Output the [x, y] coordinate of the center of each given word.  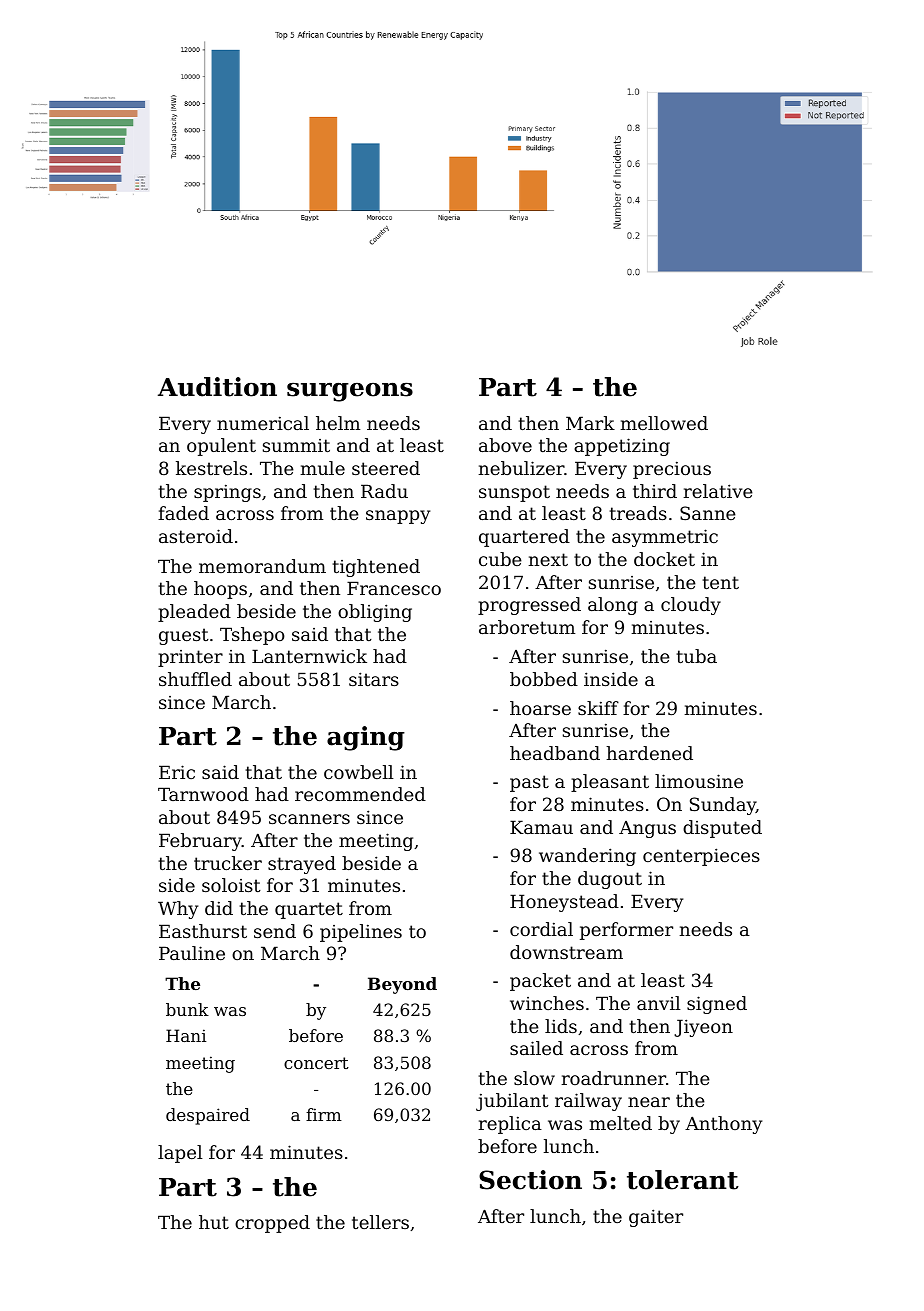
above [505, 445]
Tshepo [252, 636]
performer [626, 931]
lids [561, 1026]
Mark [590, 423]
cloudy [691, 606]
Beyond [402, 985]
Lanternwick [309, 656]
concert [316, 1063]
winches [547, 1003]
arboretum [527, 627]
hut [214, 1222]
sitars [374, 679]
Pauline [192, 953]
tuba [697, 656]
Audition [217, 387]
